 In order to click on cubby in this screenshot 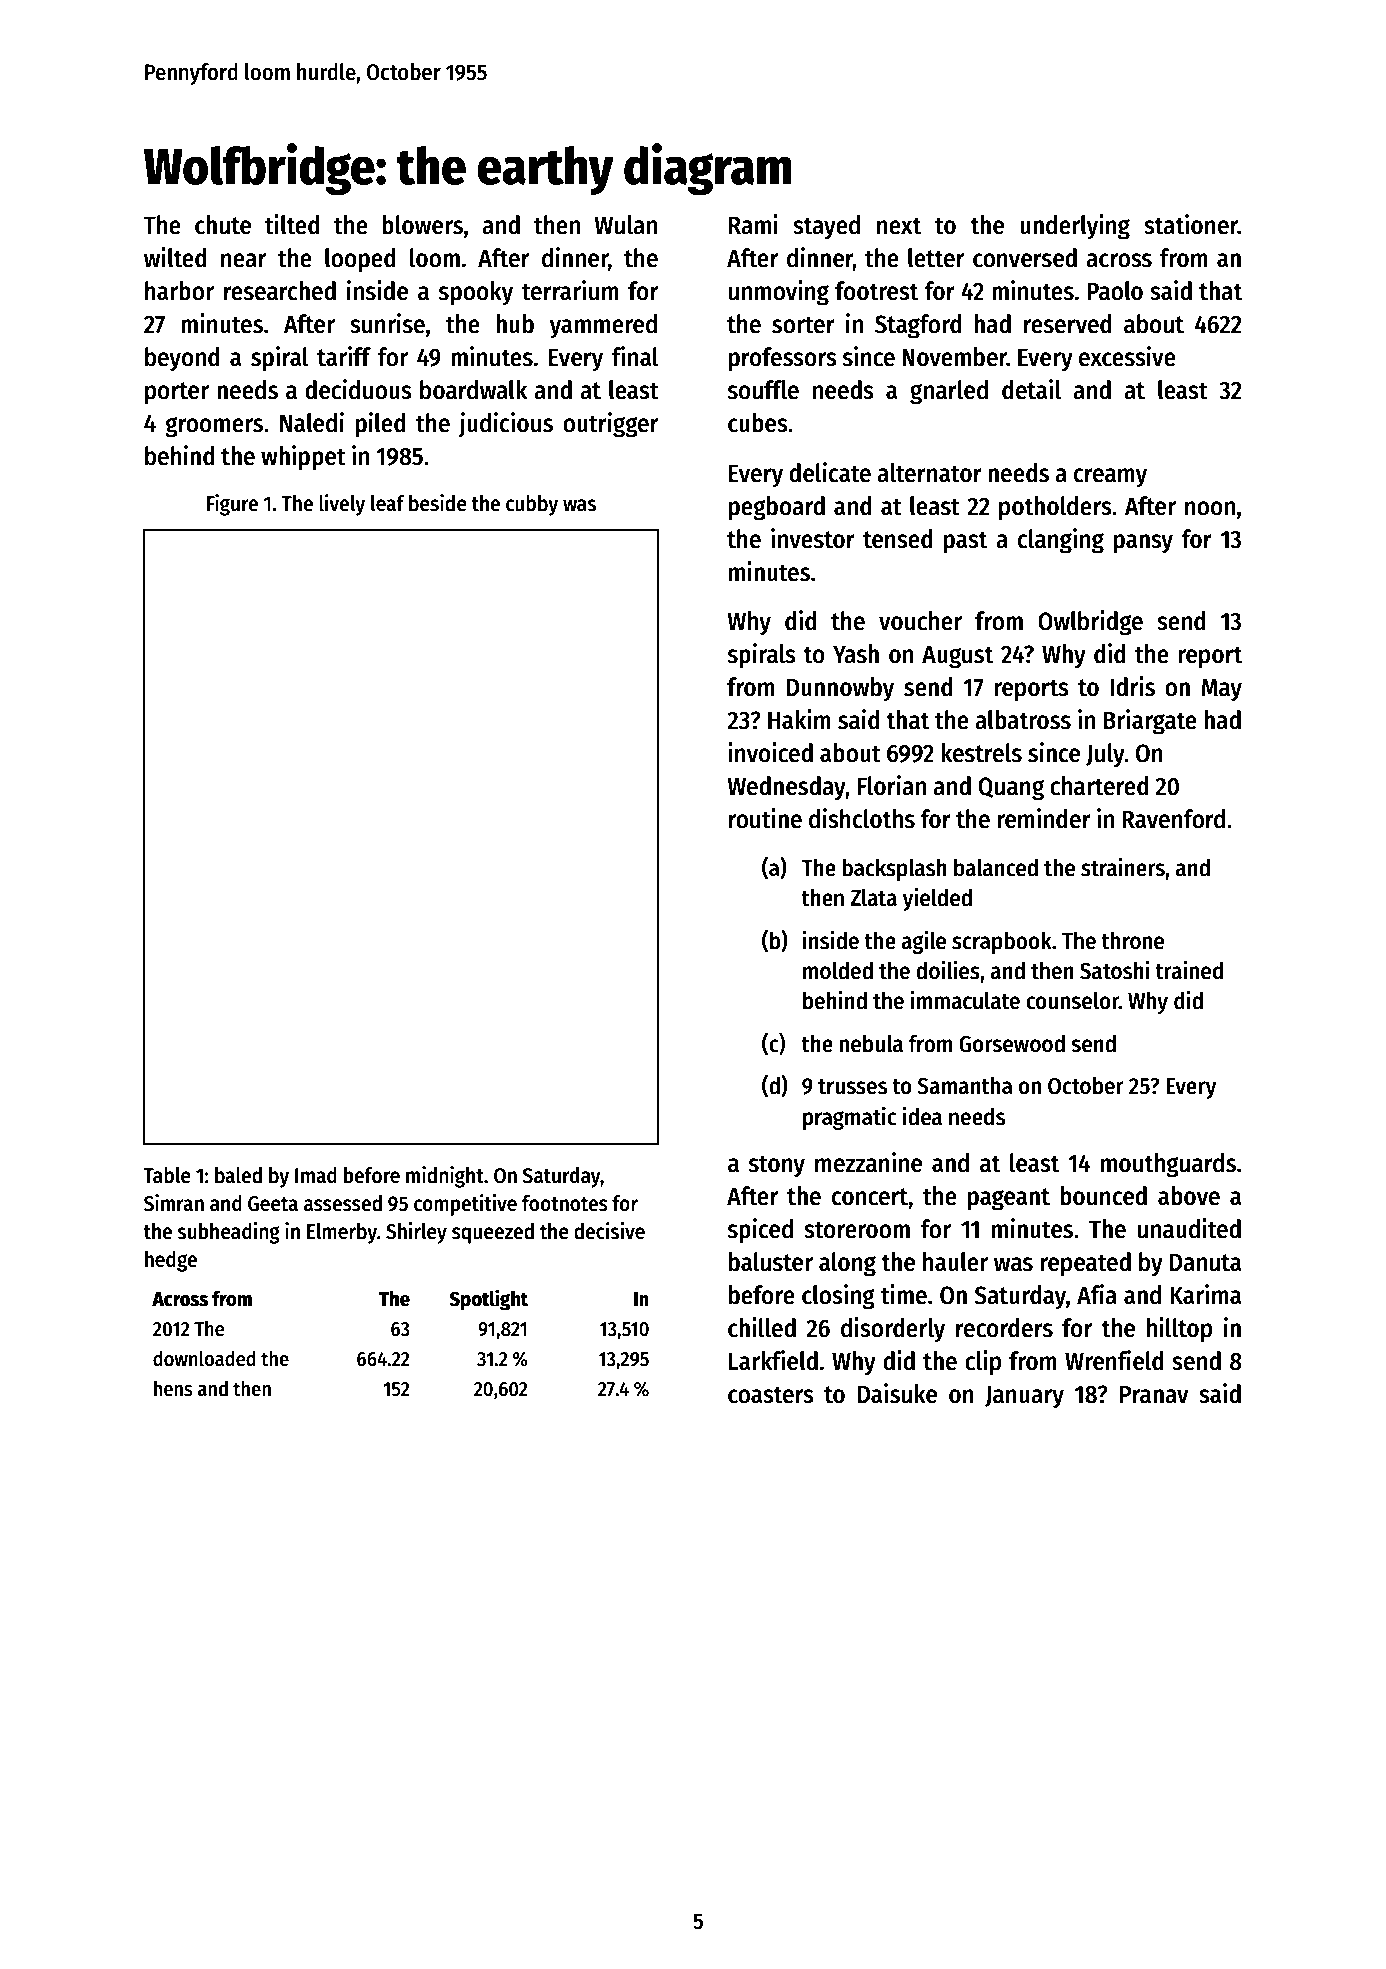, I will do `click(532, 505)`.
